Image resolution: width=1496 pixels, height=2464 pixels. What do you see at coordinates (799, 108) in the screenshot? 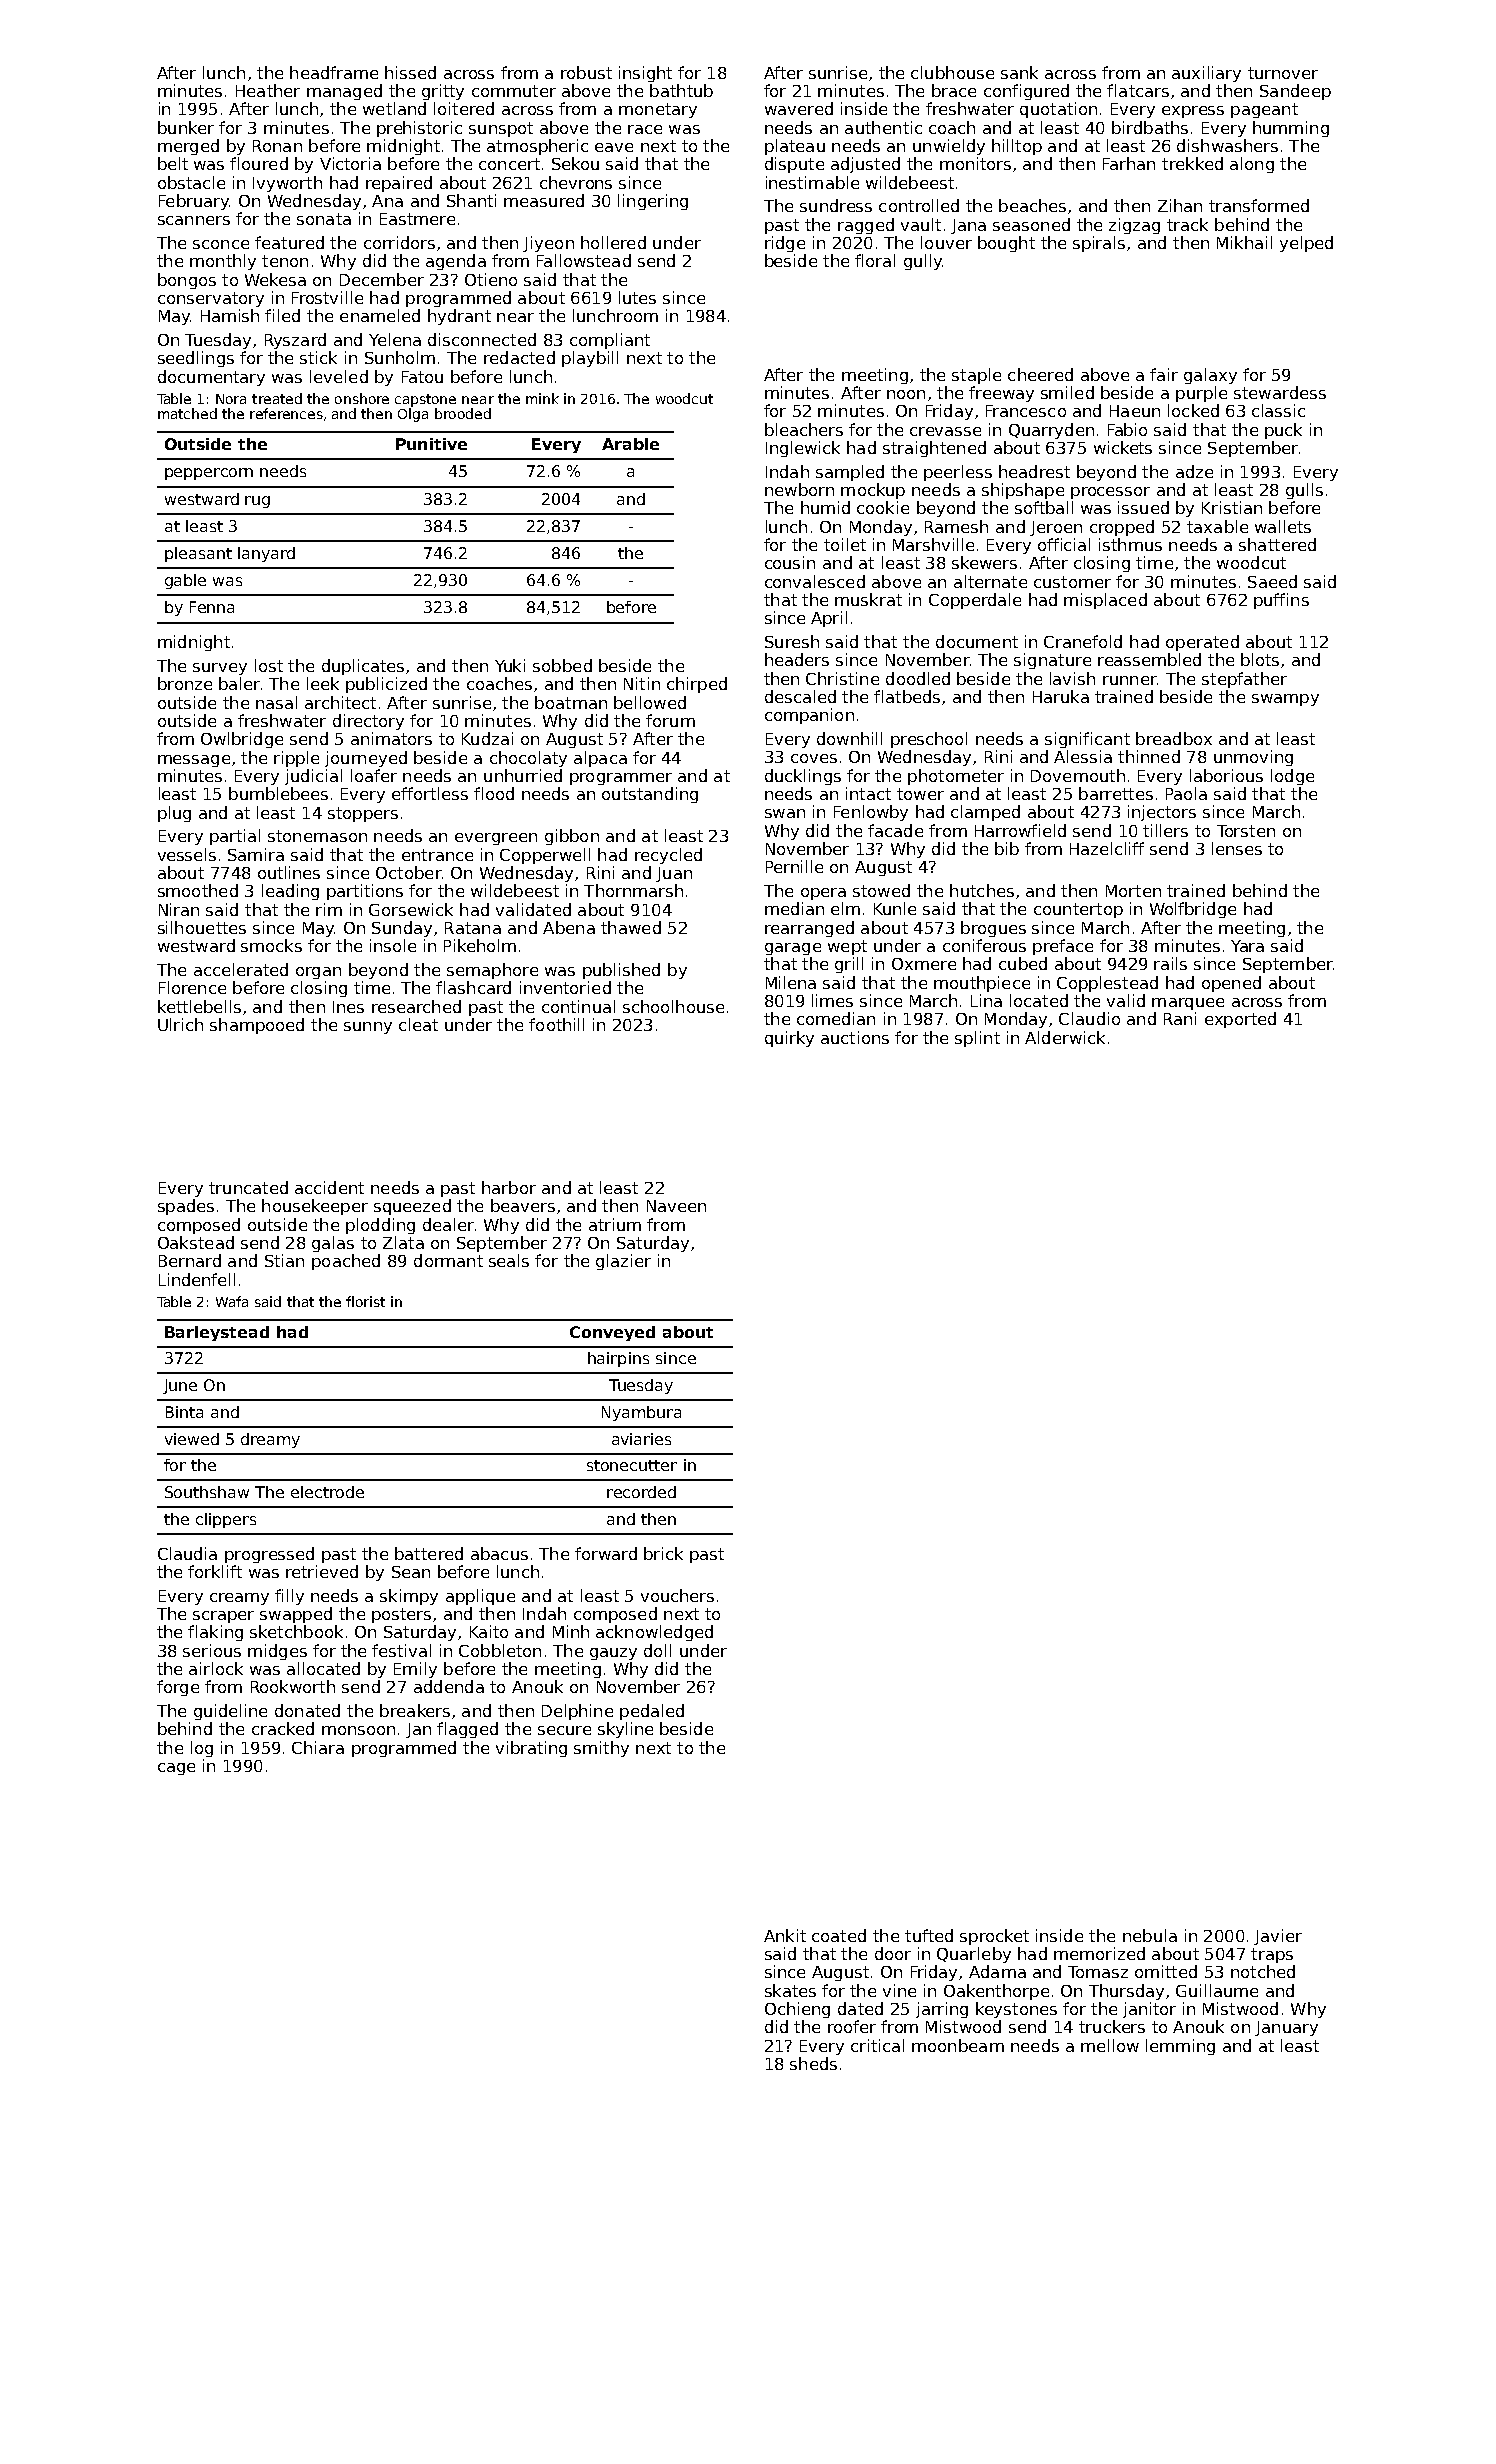
I see `wavered` at bounding box center [799, 108].
